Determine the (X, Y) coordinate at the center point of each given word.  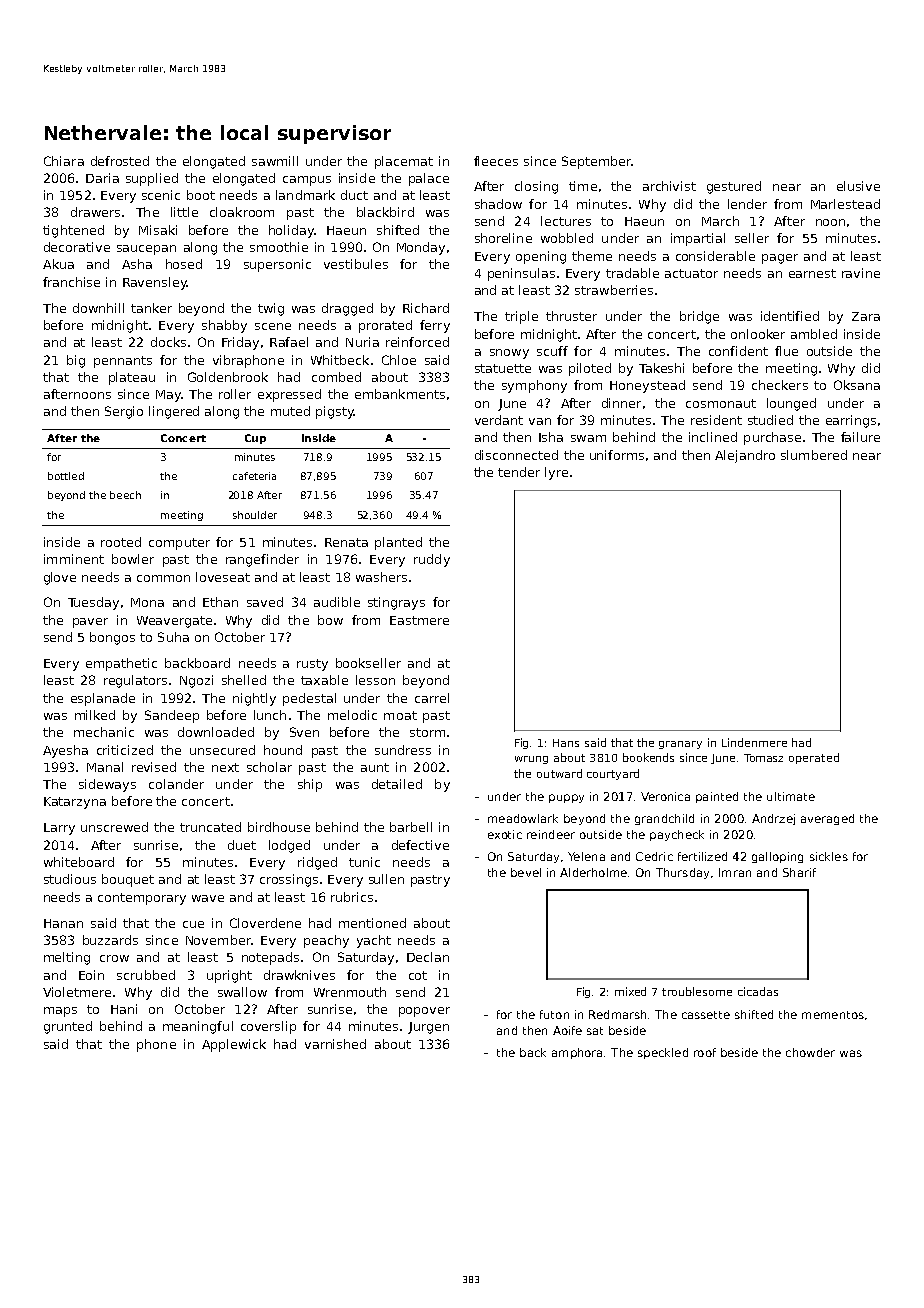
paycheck (677, 835)
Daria (102, 178)
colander (176, 784)
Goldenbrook (228, 377)
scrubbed (146, 975)
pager (780, 259)
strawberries (614, 290)
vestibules (356, 264)
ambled (814, 334)
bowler (133, 559)
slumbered (814, 455)
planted (398, 543)
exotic (505, 834)
